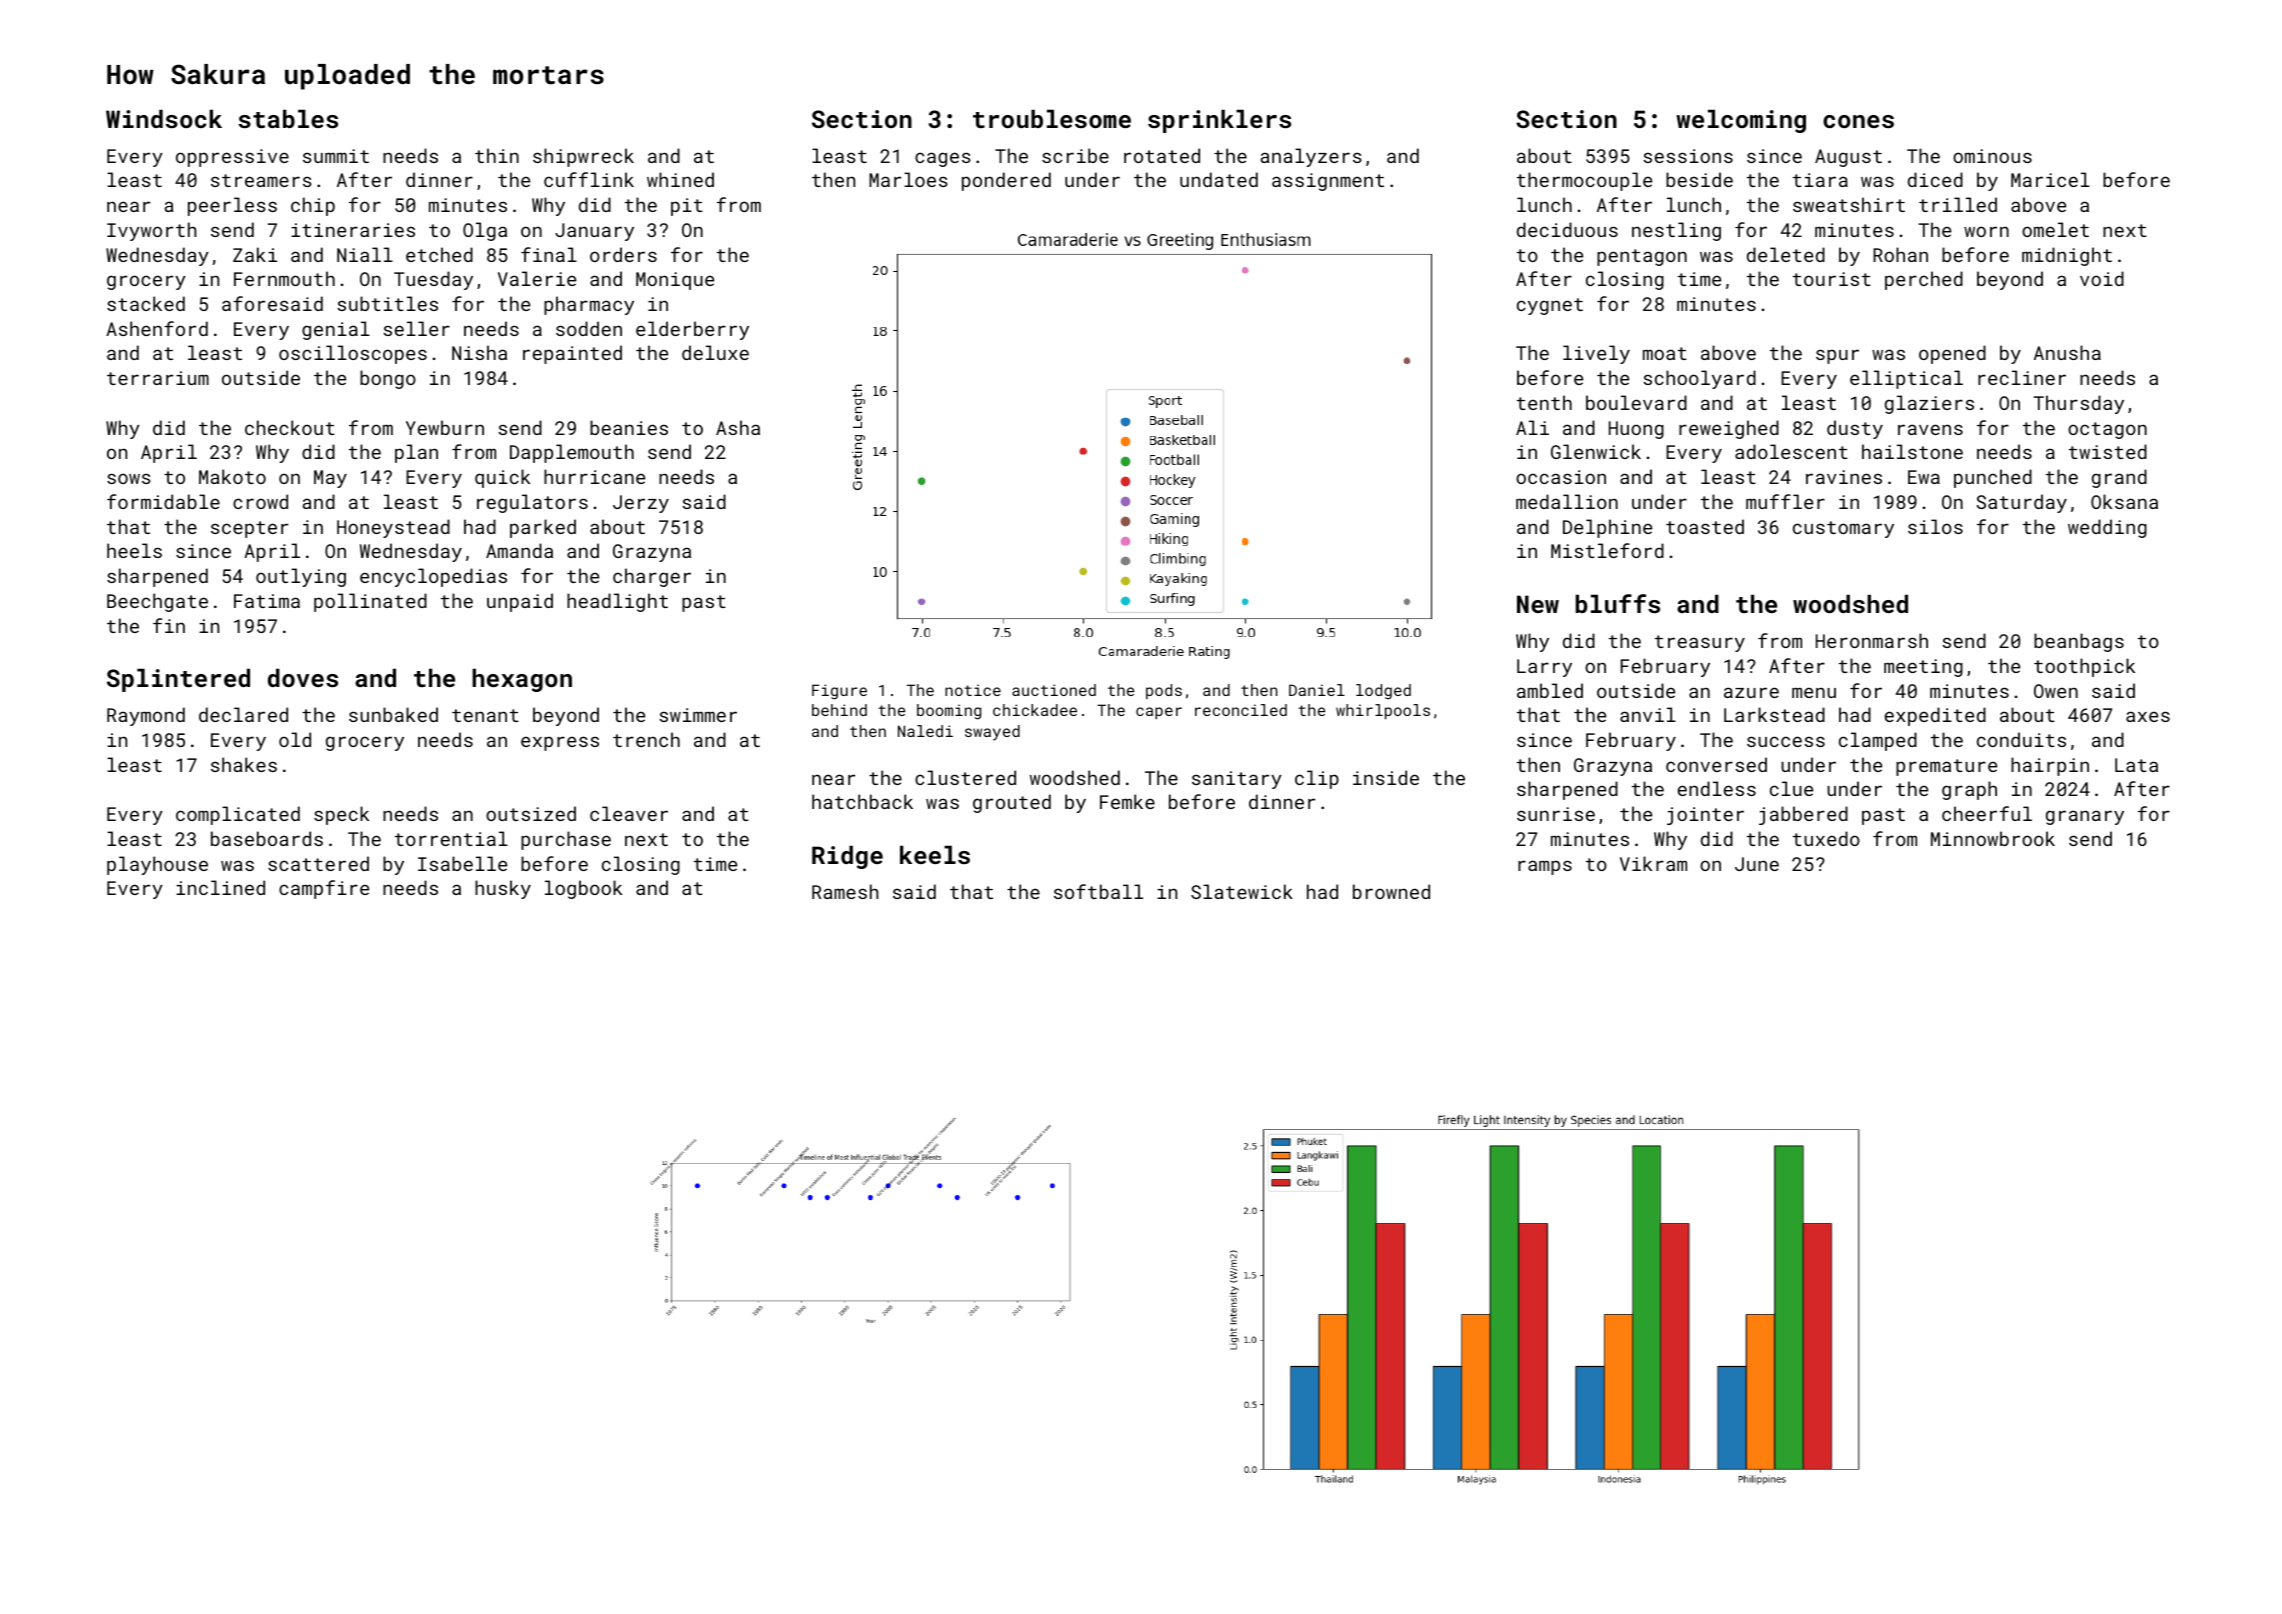 The image size is (2282, 1614). What do you see at coordinates (738, 427) in the screenshot?
I see `Asha` at bounding box center [738, 427].
